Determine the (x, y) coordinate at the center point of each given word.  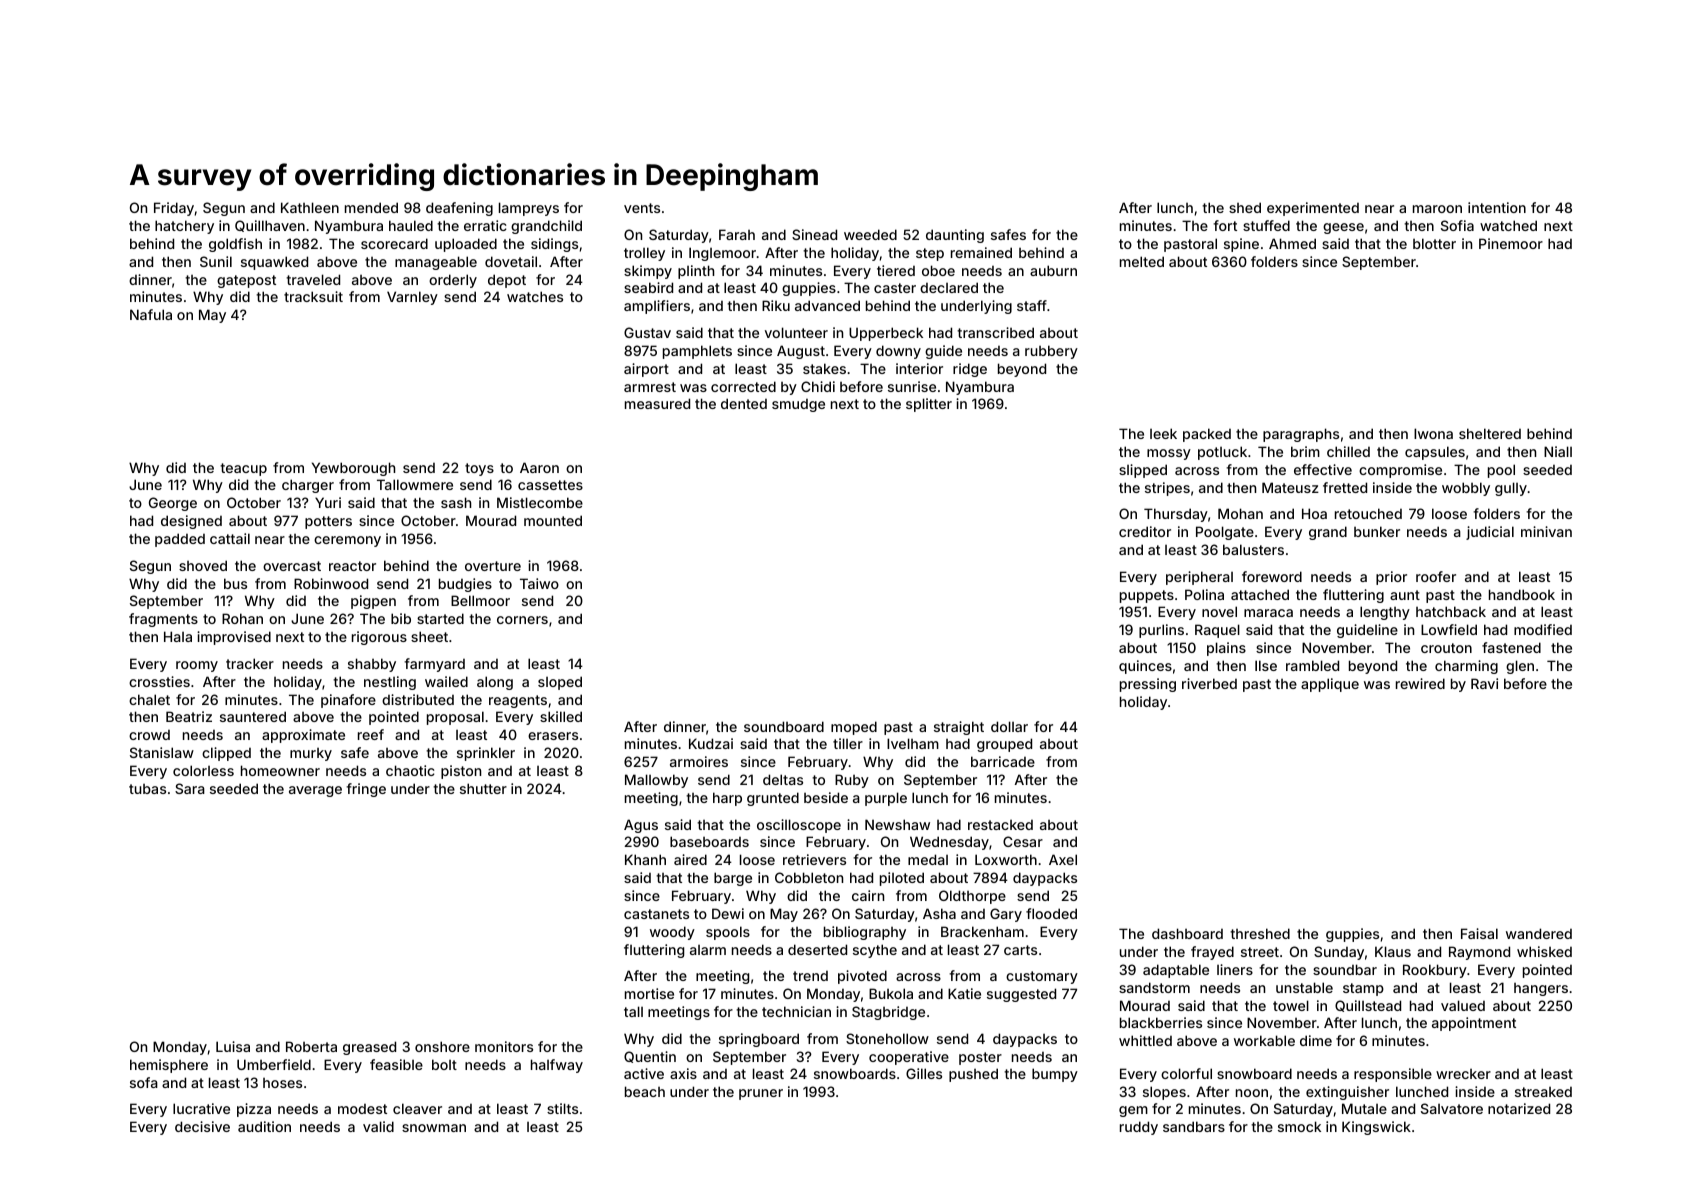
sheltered (1490, 433)
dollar (1009, 726)
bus (235, 583)
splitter (929, 405)
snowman (434, 1128)
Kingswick (1376, 1128)
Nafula (151, 314)
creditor (1145, 531)
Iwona (1433, 433)
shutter (483, 788)
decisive (202, 1126)
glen (1520, 667)
